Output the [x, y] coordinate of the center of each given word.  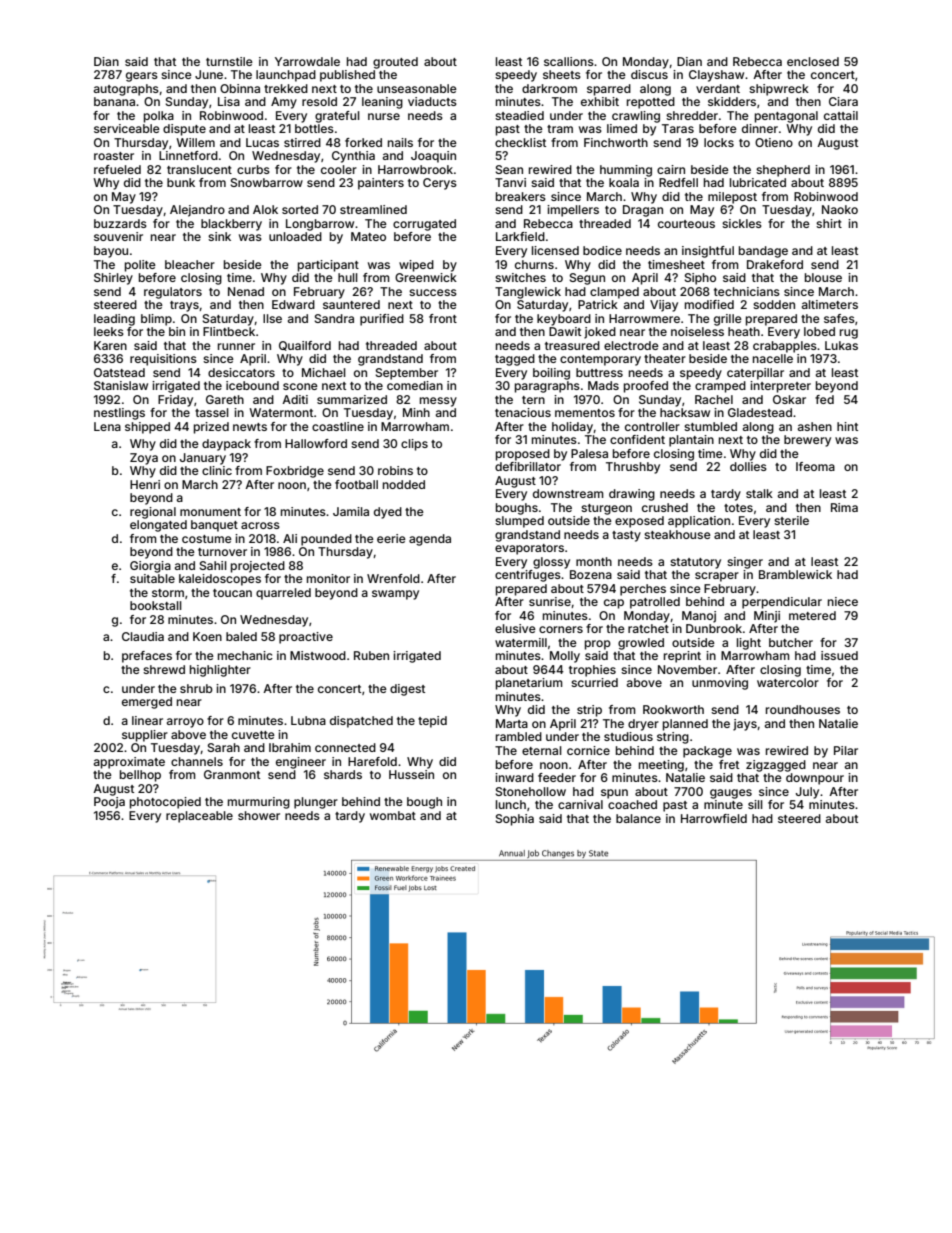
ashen [815, 426]
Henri [145, 484]
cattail [841, 115]
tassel [212, 412]
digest [407, 690]
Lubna [308, 720]
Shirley [113, 279]
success [433, 292]
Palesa [589, 453]
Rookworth [673, 709]
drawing [632, 495]
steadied [519, 115]
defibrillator [528, 466]
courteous [686, 224]
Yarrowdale [307, 61]
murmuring [259, 803]
